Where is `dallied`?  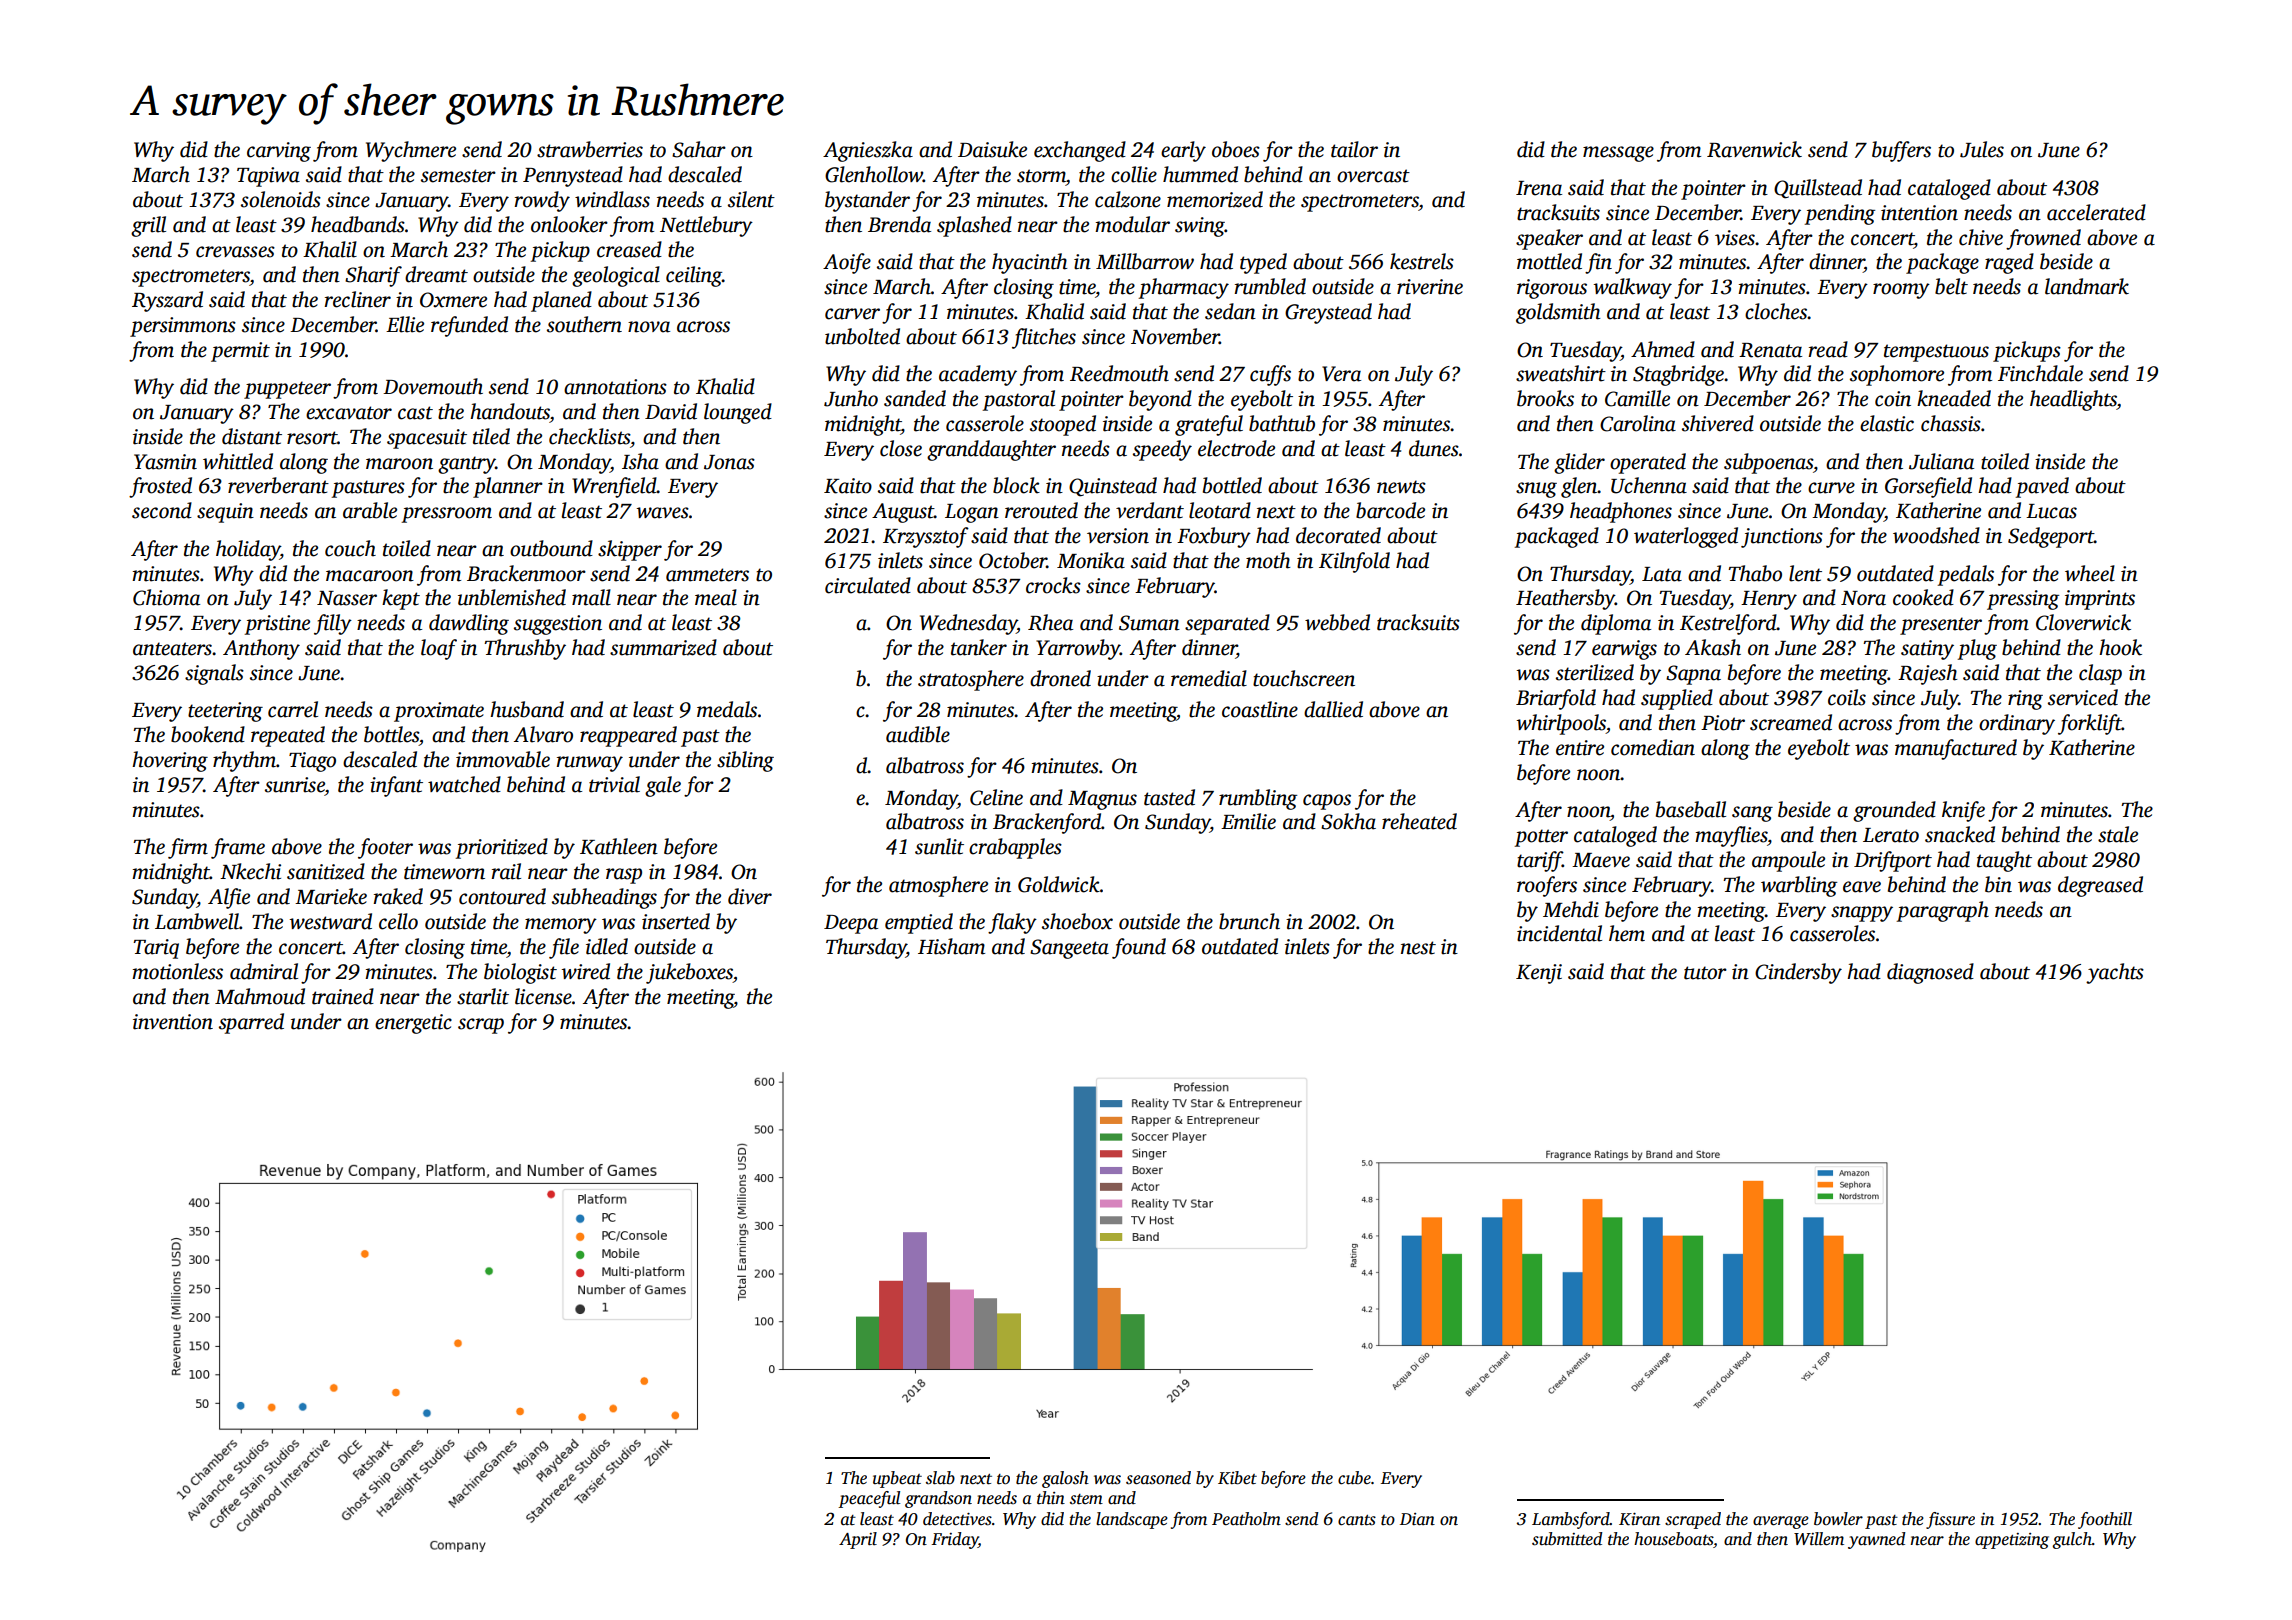 dallied is located at coordinates (1333, 709).
